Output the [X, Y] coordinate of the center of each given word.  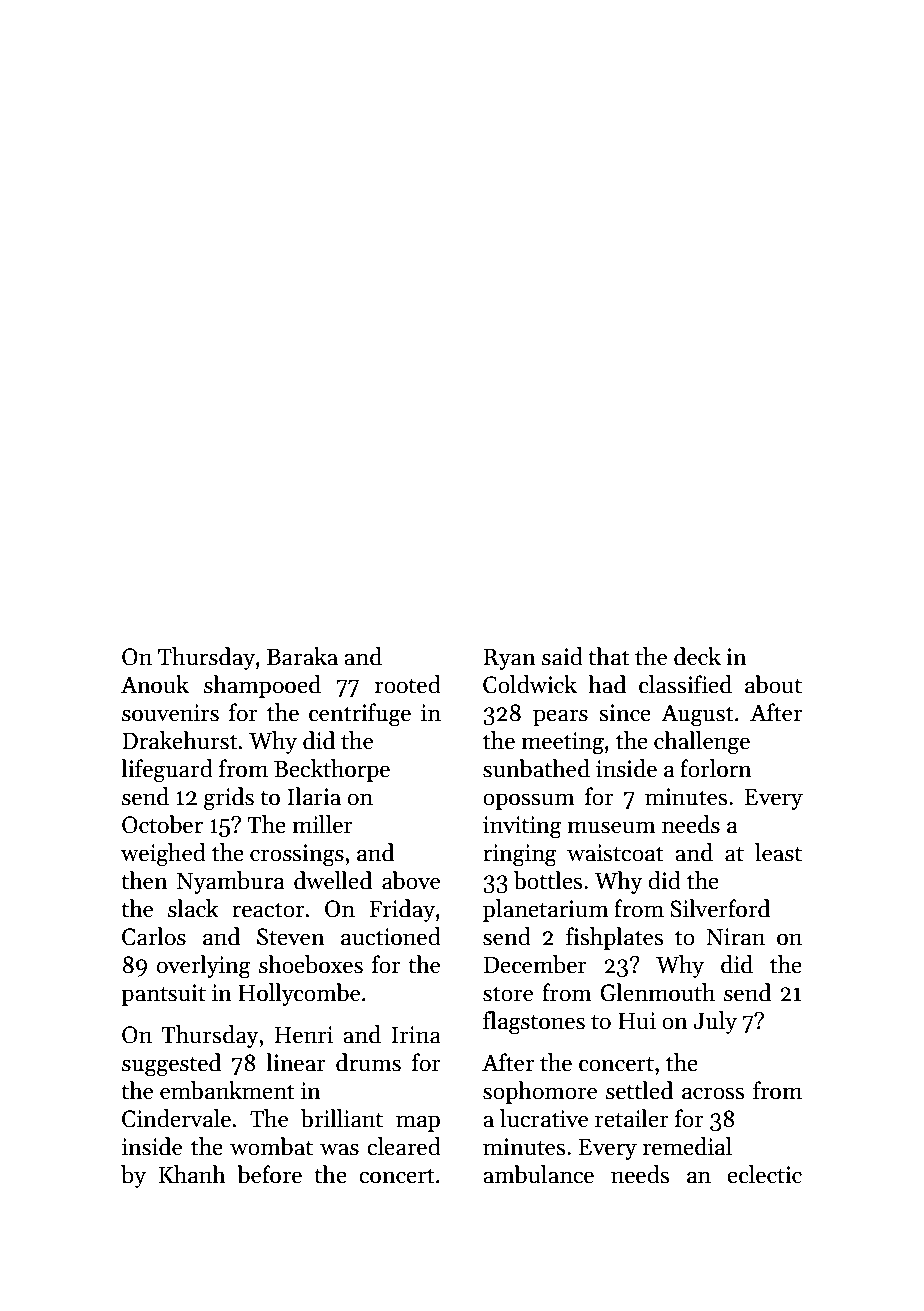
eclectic [764, 1174]
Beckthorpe [332, 770]
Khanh [192, 1174]
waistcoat [615, 853]
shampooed [262, 686]
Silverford [720, 908]
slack [193, 908]
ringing [520, 855]
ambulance [538, 1174]
